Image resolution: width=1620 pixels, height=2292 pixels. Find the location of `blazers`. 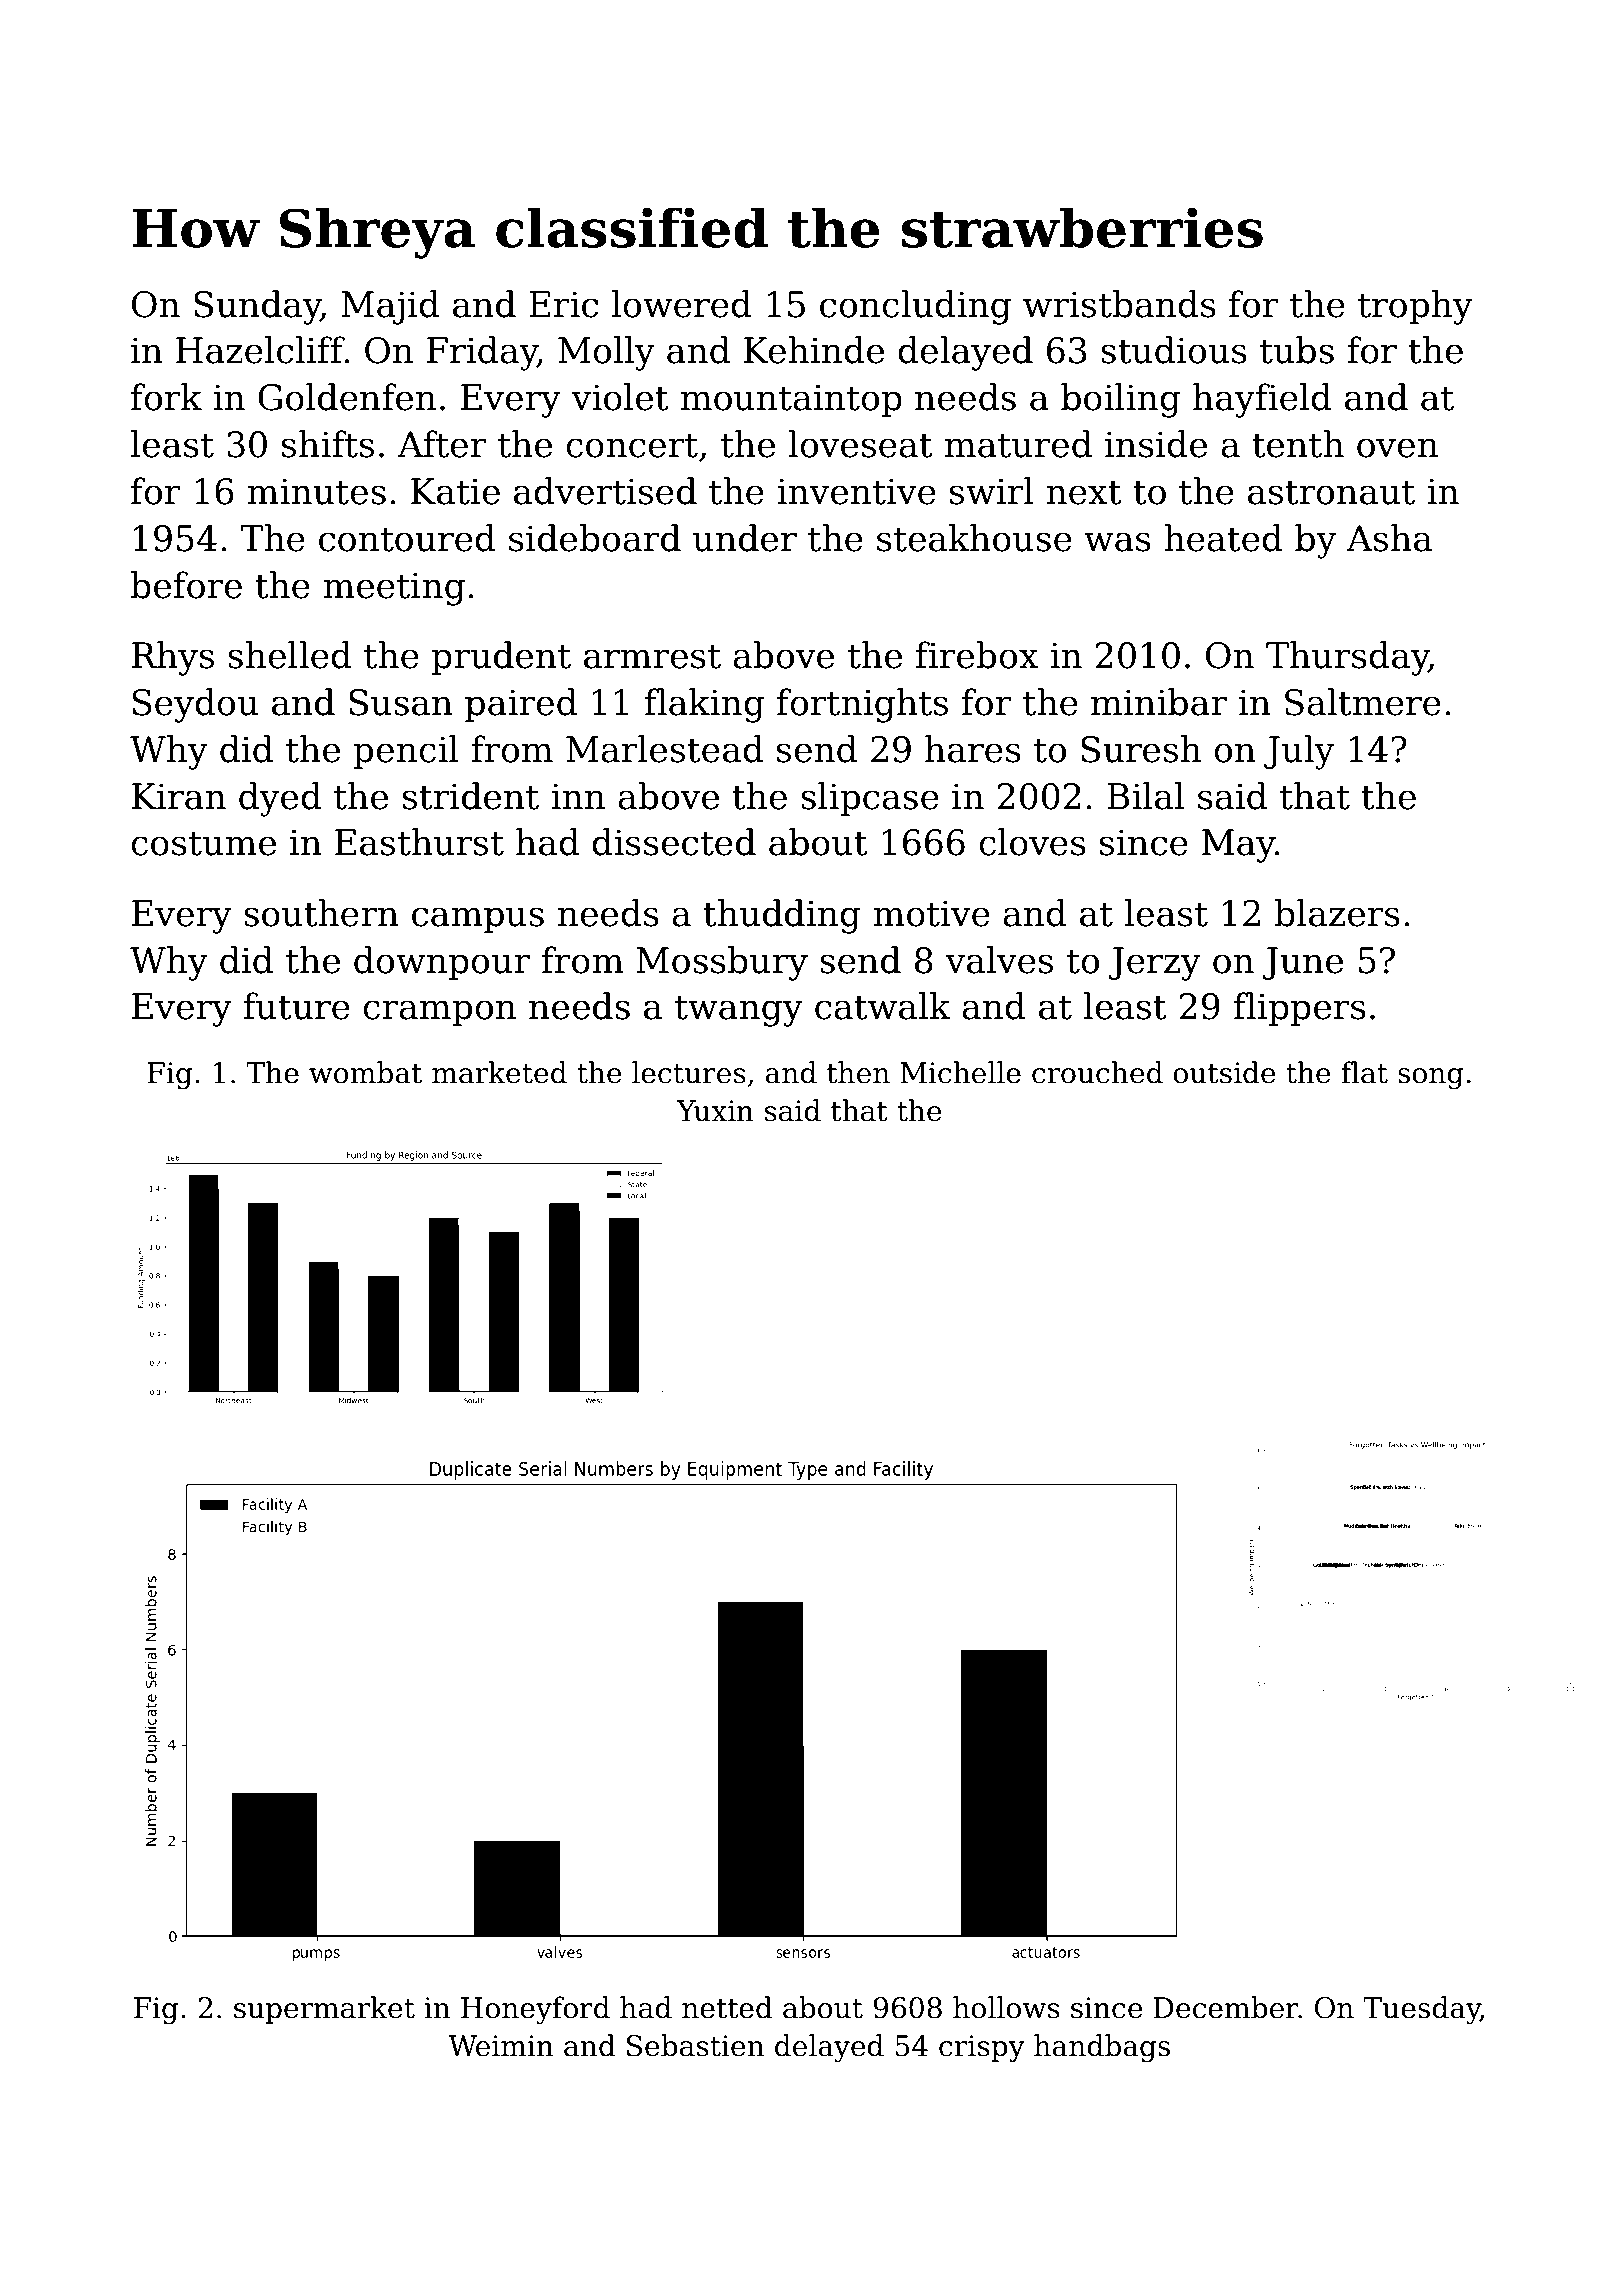

blazers is located at coordinates (1337, 913).
